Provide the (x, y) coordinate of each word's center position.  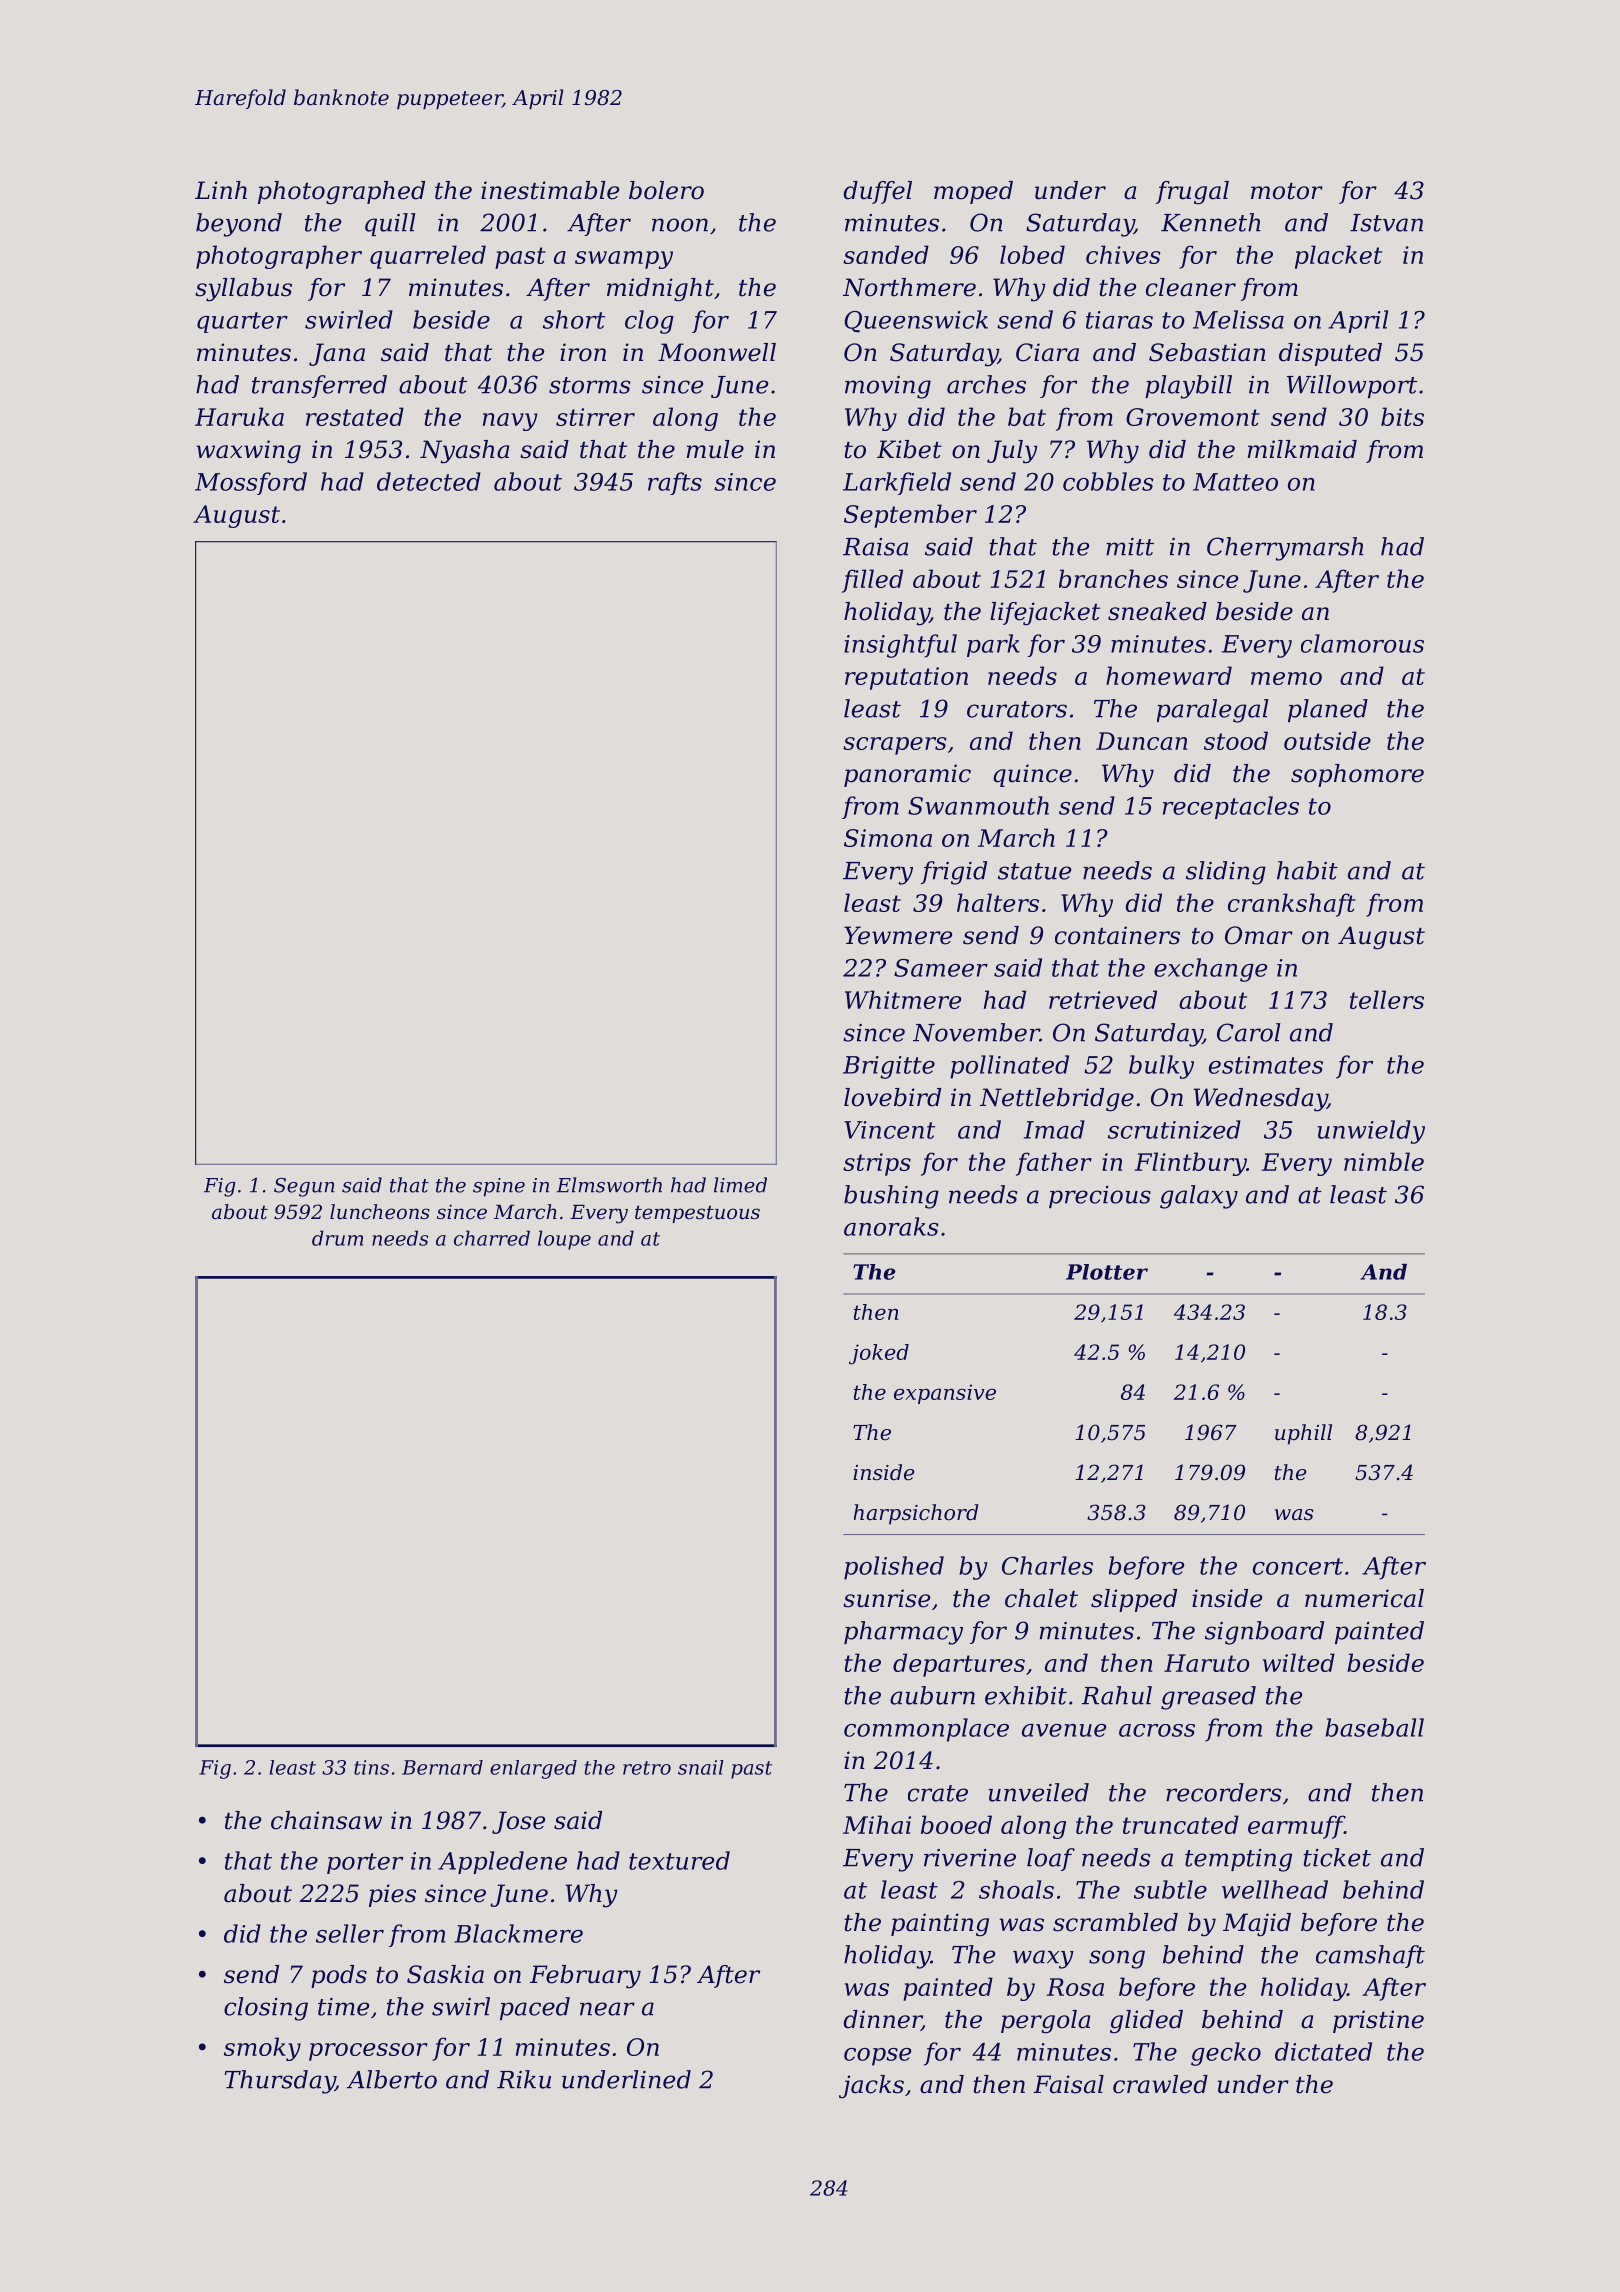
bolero (666, 190)
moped (973, 192)
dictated (1323, 2051)
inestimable (550, 190)
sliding (1226, 873)
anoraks (891, 1226)
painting (940, 1925)
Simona (888, 838)
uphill (1303, 1434)
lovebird (892, 1097)
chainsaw (326, 1820)
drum (337, 1238)
